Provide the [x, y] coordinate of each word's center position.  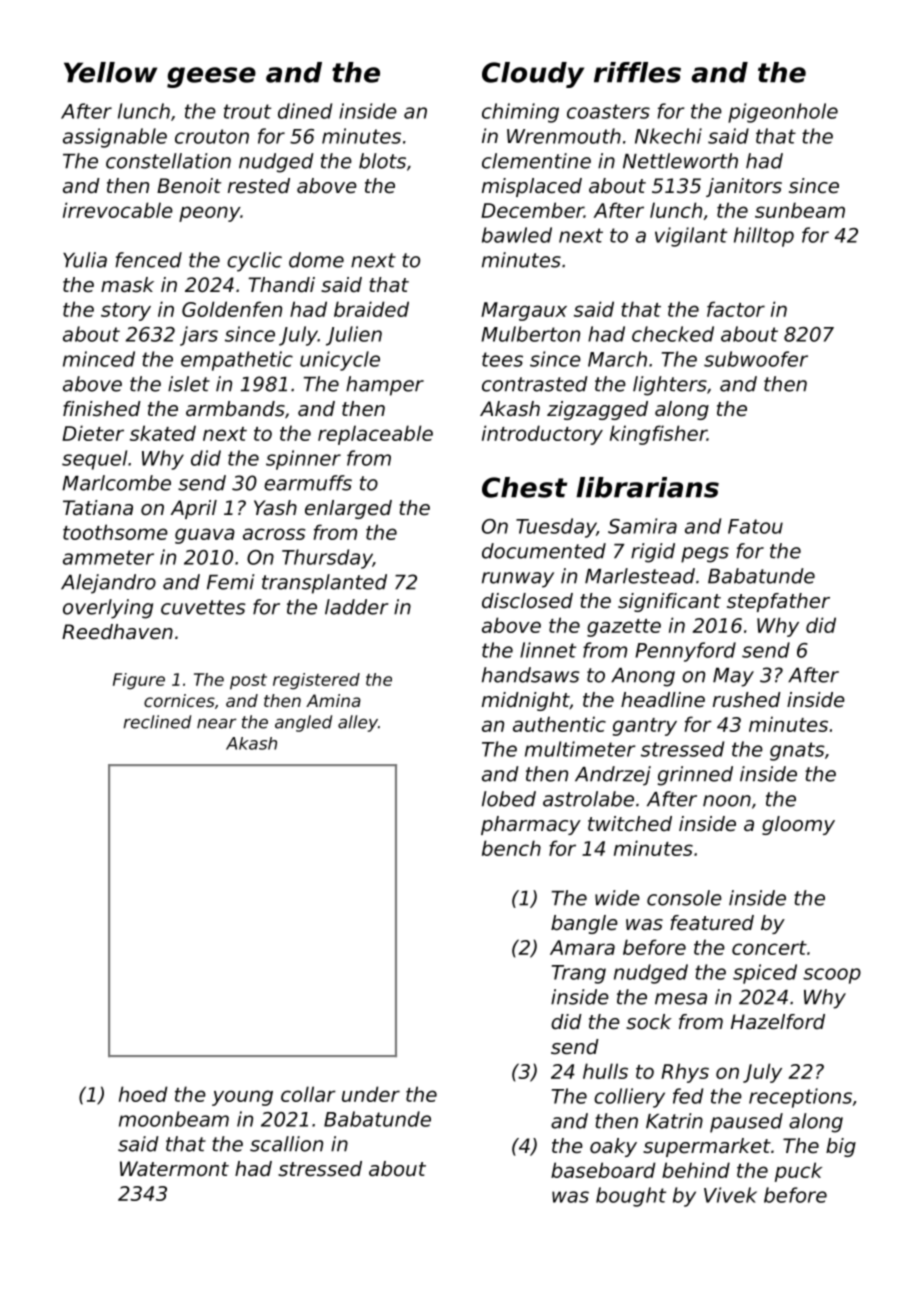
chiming [520, 113]
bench [511, 848]
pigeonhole [783, 113]
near [217, 723]
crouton [212, 136]
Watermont [174, 1169]
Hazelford [778, 1022]
